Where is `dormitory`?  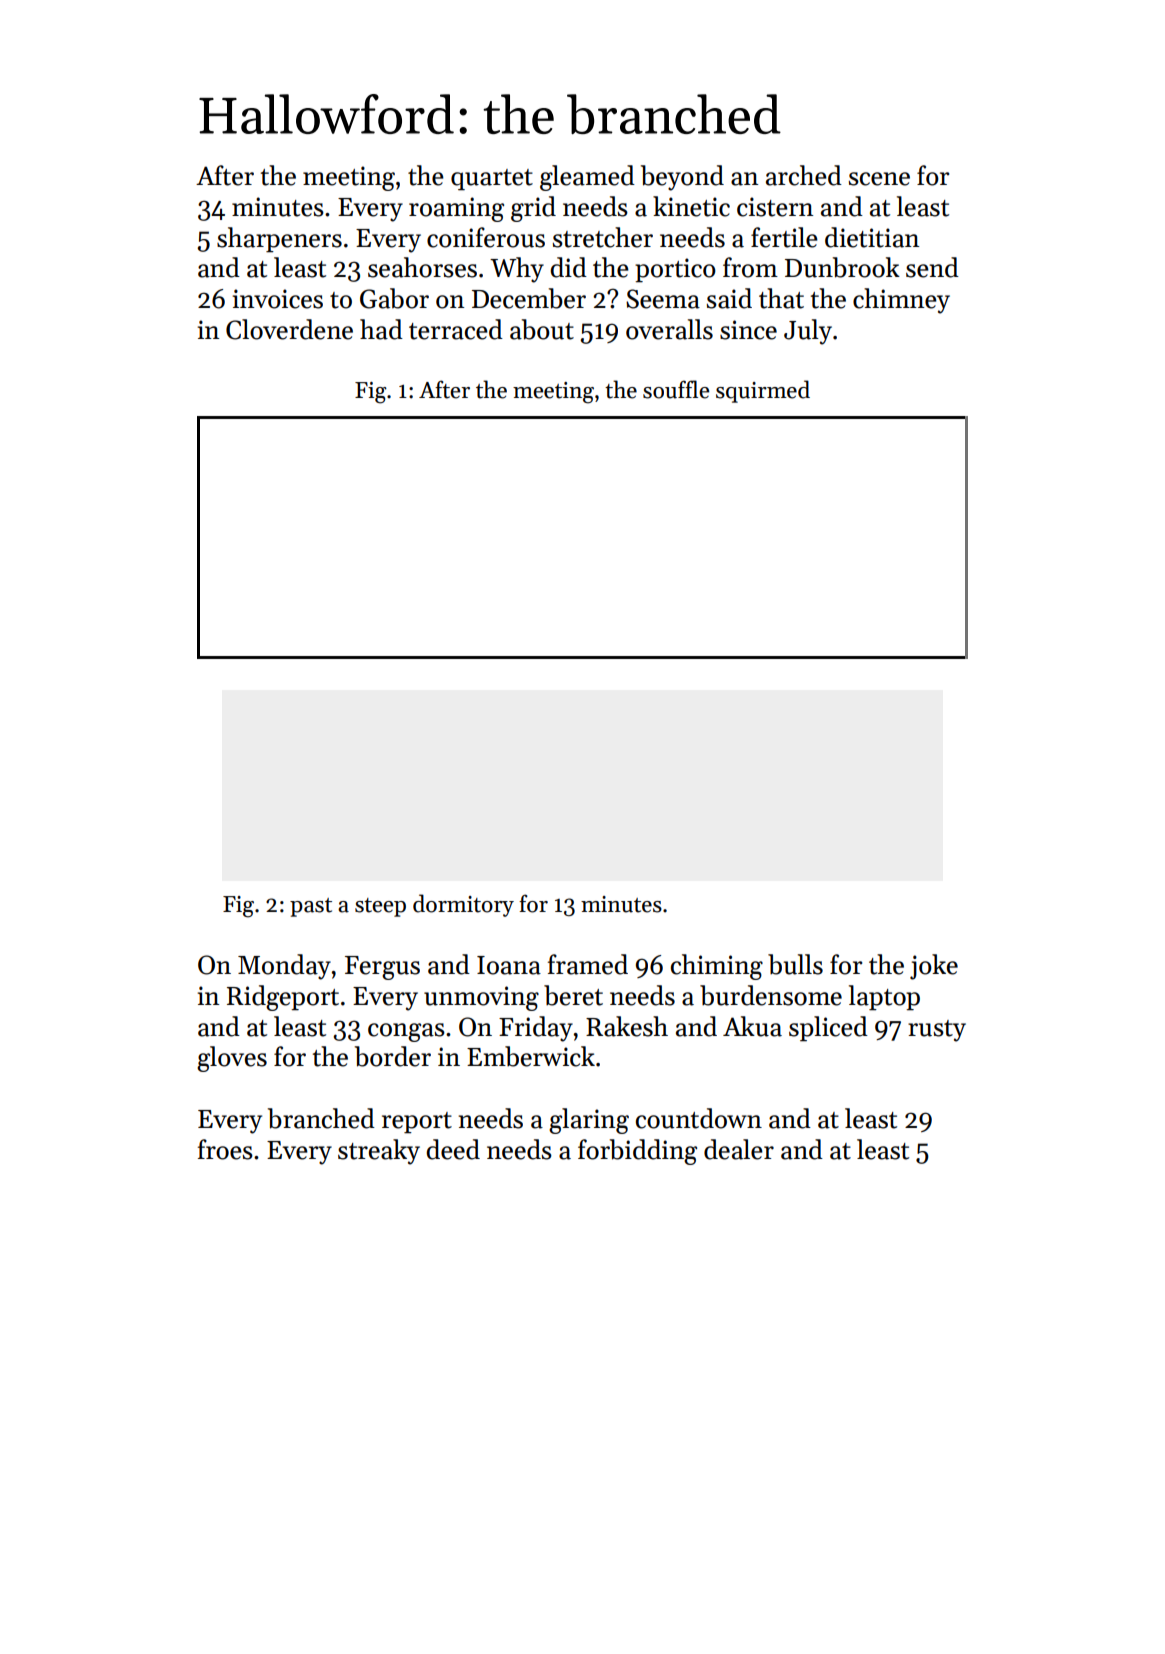
dormitory is located at coordinates (463, 905).
